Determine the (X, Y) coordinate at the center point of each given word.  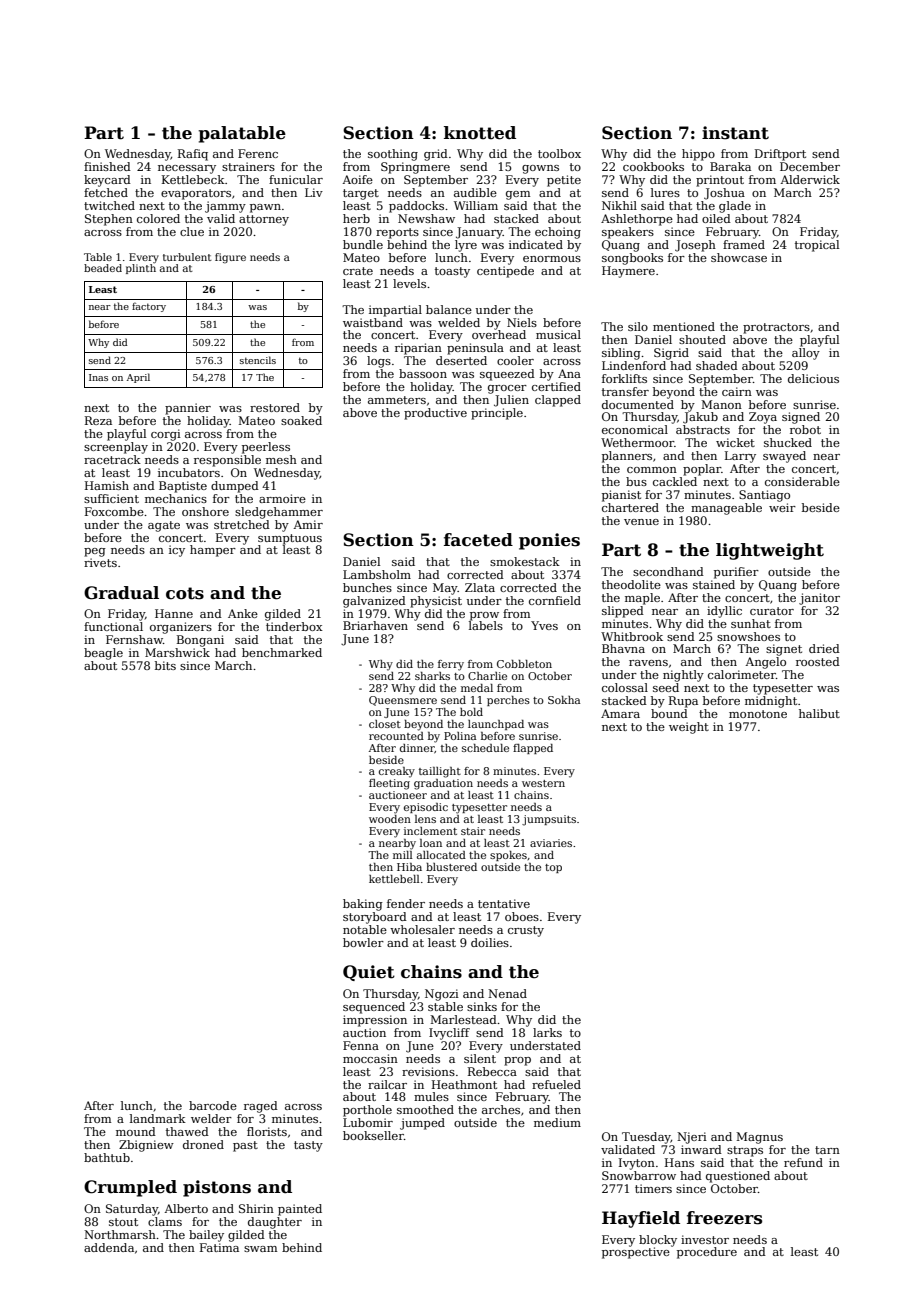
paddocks (416, 207)
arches (501, 1109)
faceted (478, 540)
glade (735, 207)
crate (358, 271)
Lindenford (634, 365)
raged (261, 1107)
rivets (100, 562)
